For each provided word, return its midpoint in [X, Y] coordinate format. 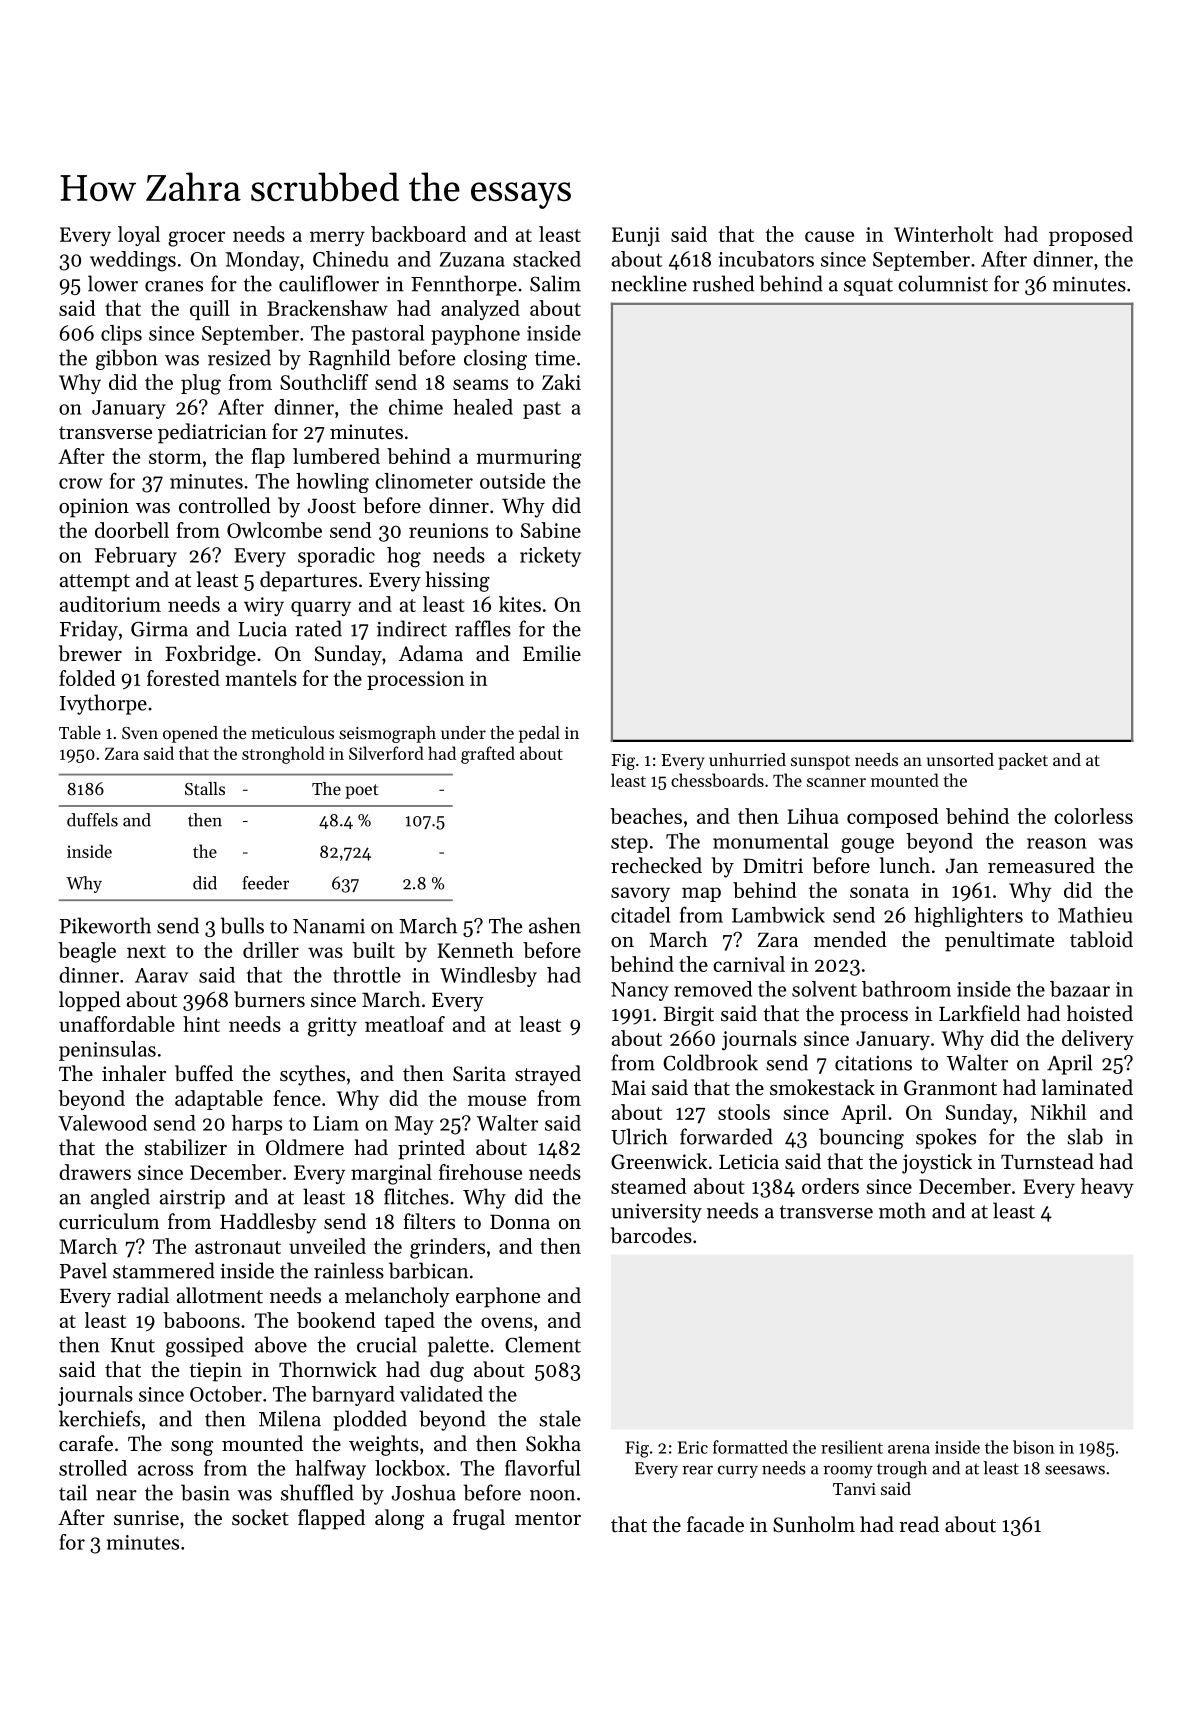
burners [269, 999]
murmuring [528, 459]
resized [239, 357]
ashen [555, 925]
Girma [159, 629]
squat [868, 287]
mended [850, 939]
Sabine [551, 530]
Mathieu [1095, 915]
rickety [550, 557]
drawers [95, 1172]
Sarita [479, 1074]
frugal [479, 1519]
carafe [86, 1443]
